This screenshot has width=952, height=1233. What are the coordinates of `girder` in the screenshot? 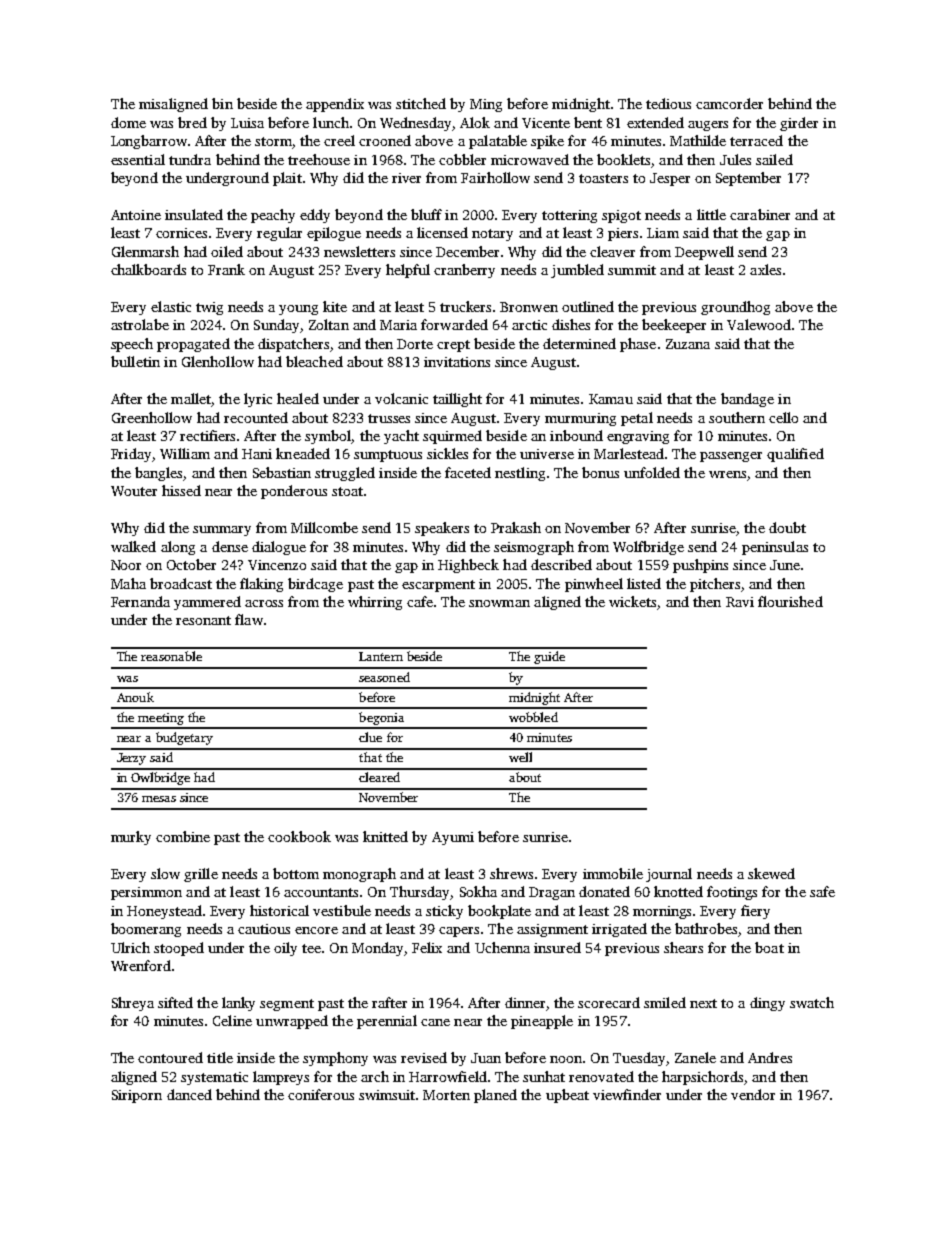 It's located at (799, 124).
